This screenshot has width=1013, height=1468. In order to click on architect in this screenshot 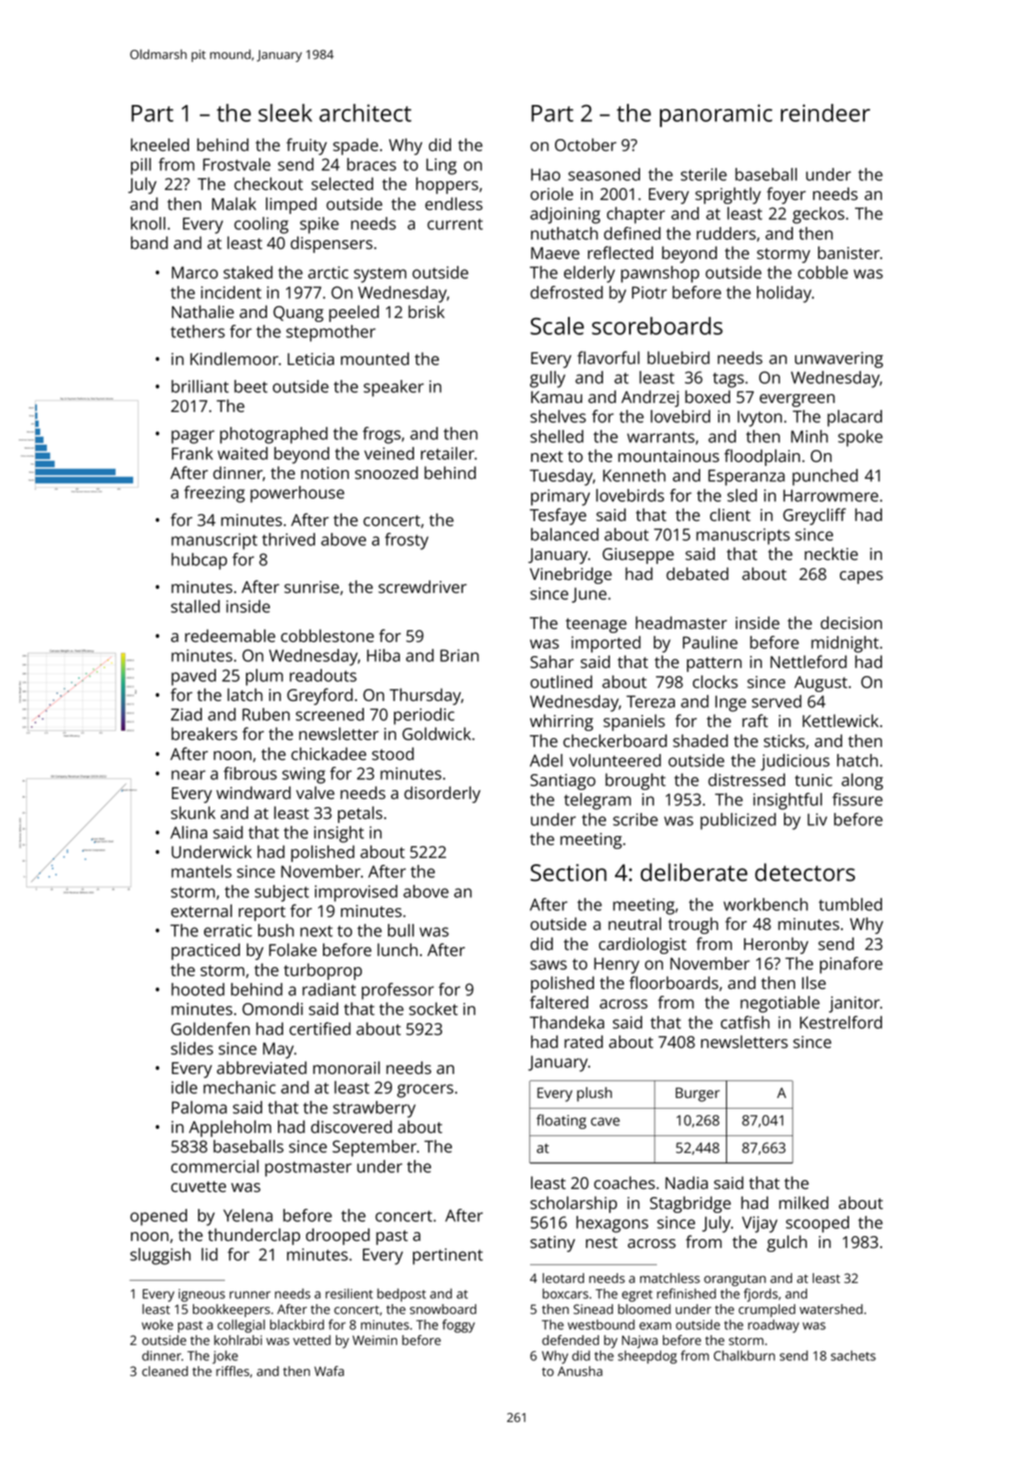, I will do `click(365, 113)`.
